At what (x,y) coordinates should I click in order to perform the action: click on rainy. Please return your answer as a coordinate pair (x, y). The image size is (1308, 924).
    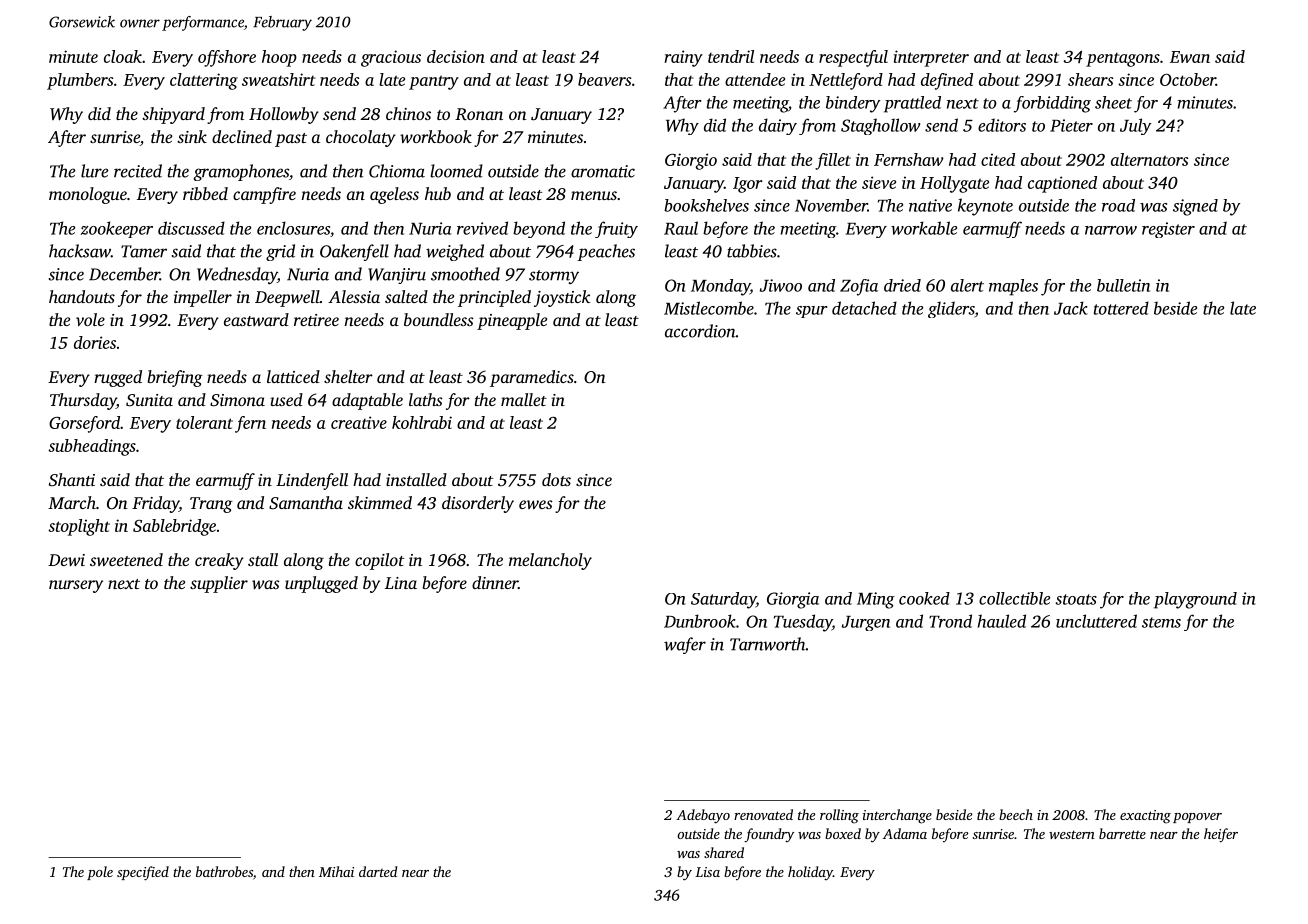
    Looking at the image, I should click on (683, 58).
